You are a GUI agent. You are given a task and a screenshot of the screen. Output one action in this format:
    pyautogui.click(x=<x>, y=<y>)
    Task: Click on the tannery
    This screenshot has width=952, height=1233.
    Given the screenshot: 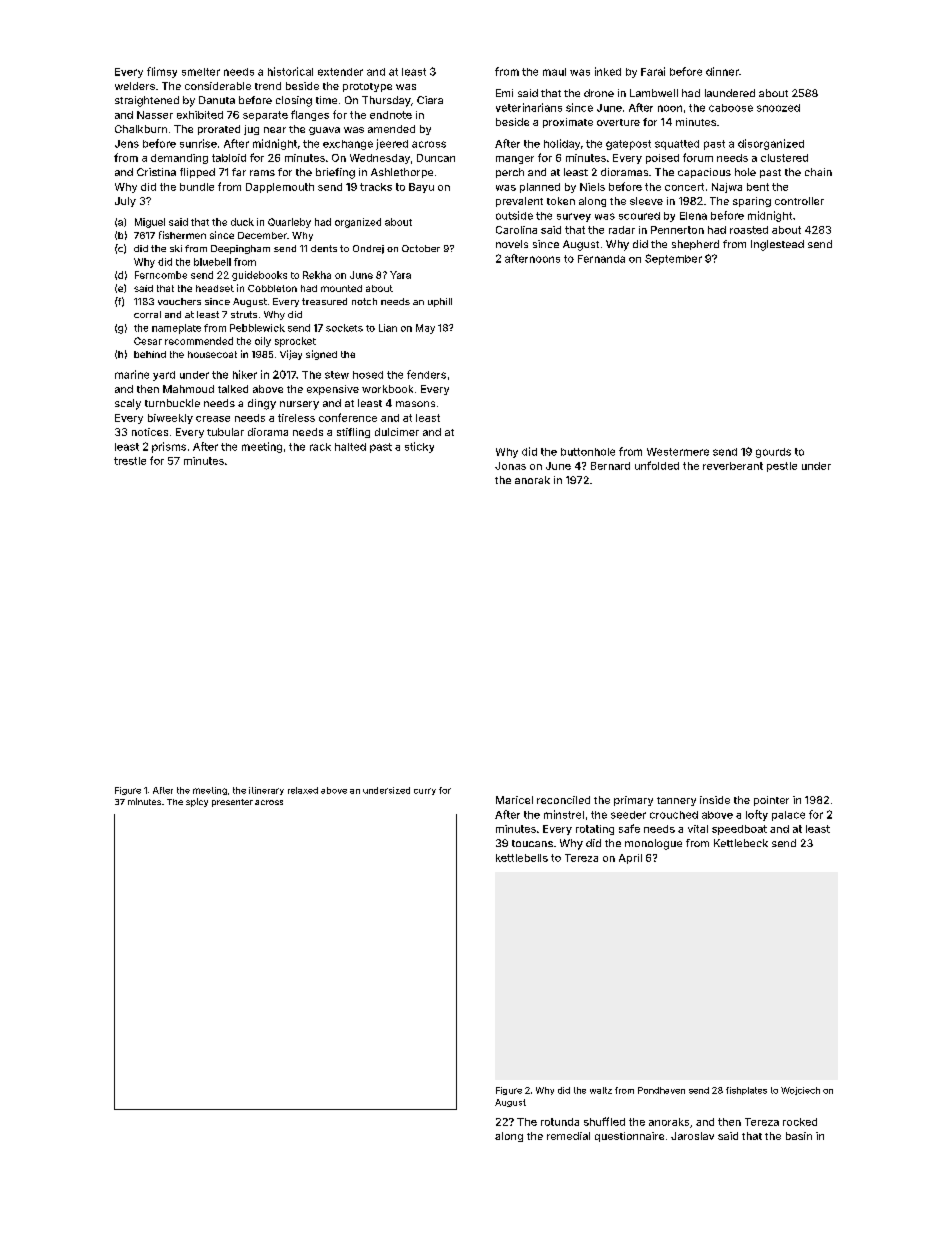 What is the action you would take?
    pyautogui.click(x=676, y=801)
